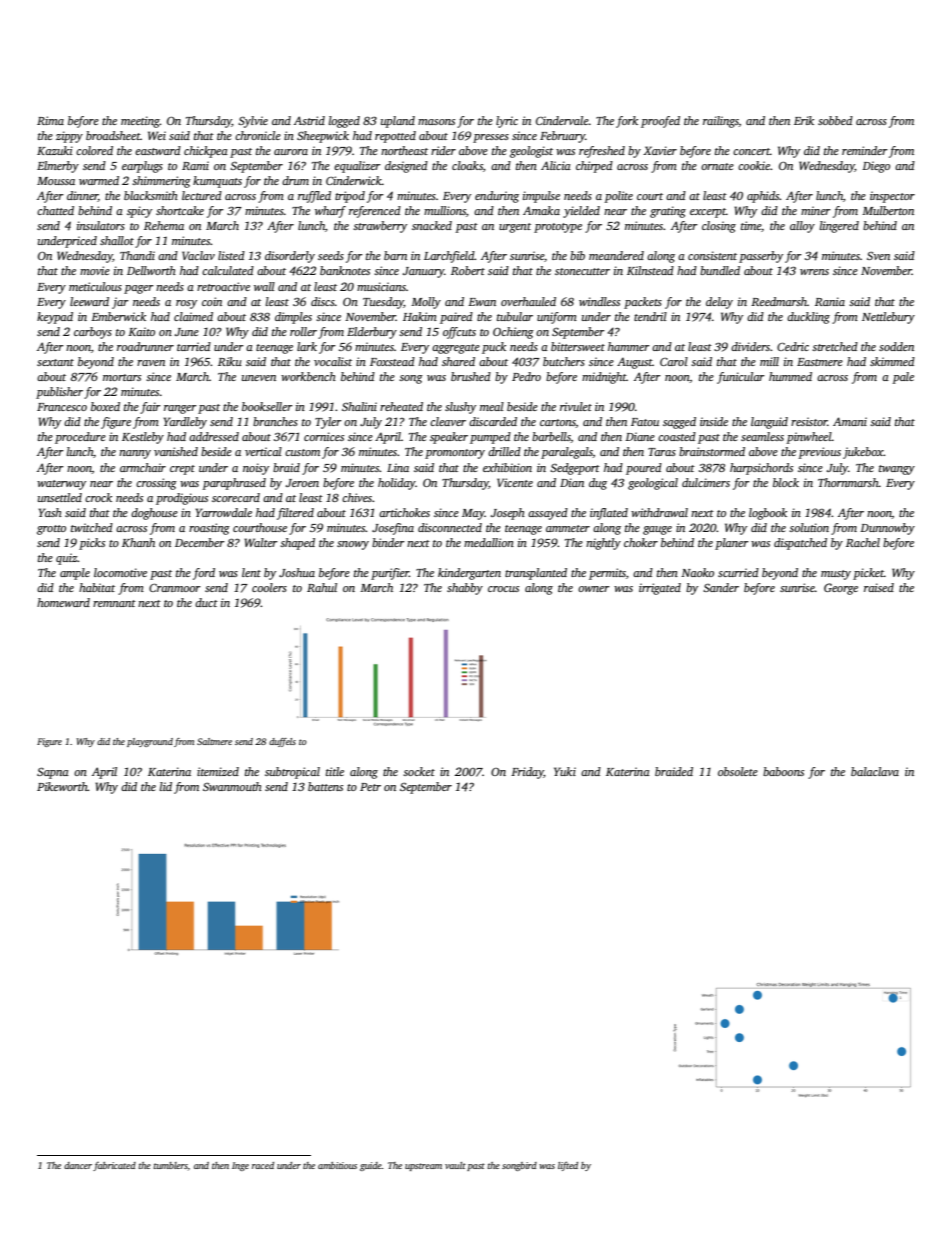 This image has height=1233, width=952. I want to click on duffels, so click(282, 742).
